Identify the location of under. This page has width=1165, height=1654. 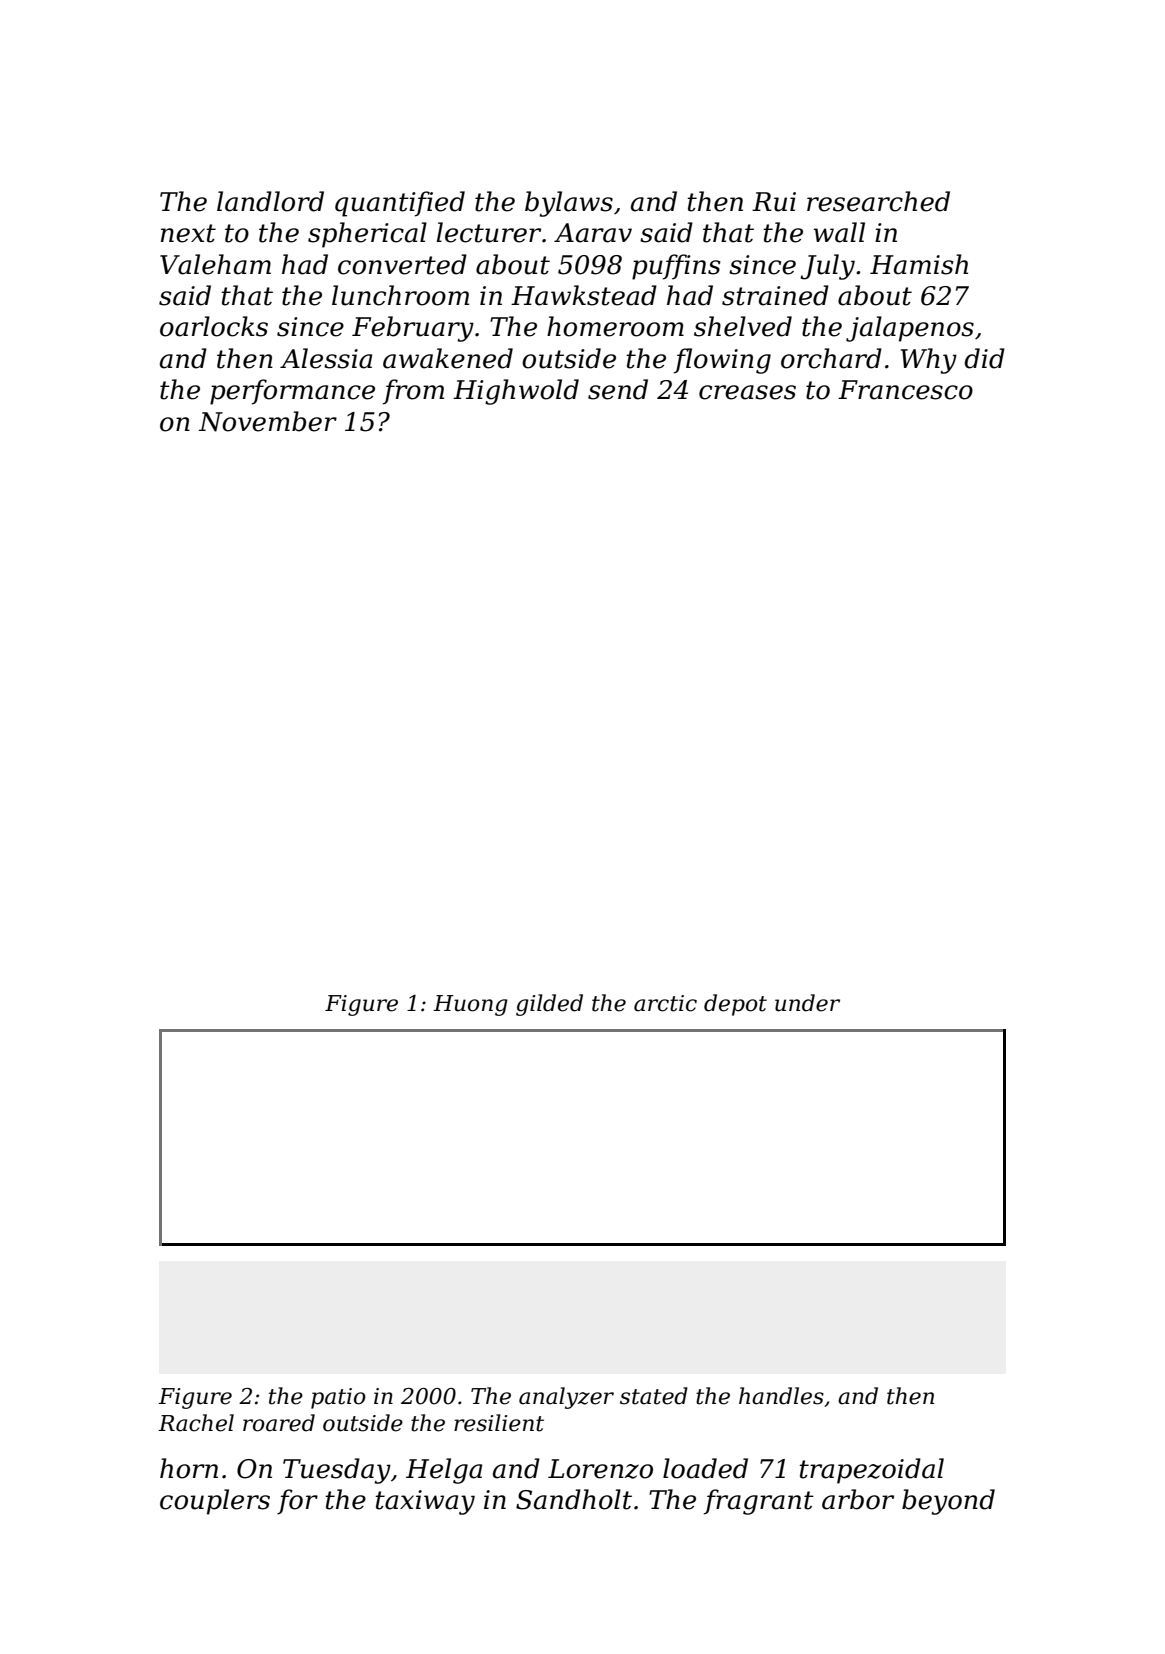
(807, 1003).
